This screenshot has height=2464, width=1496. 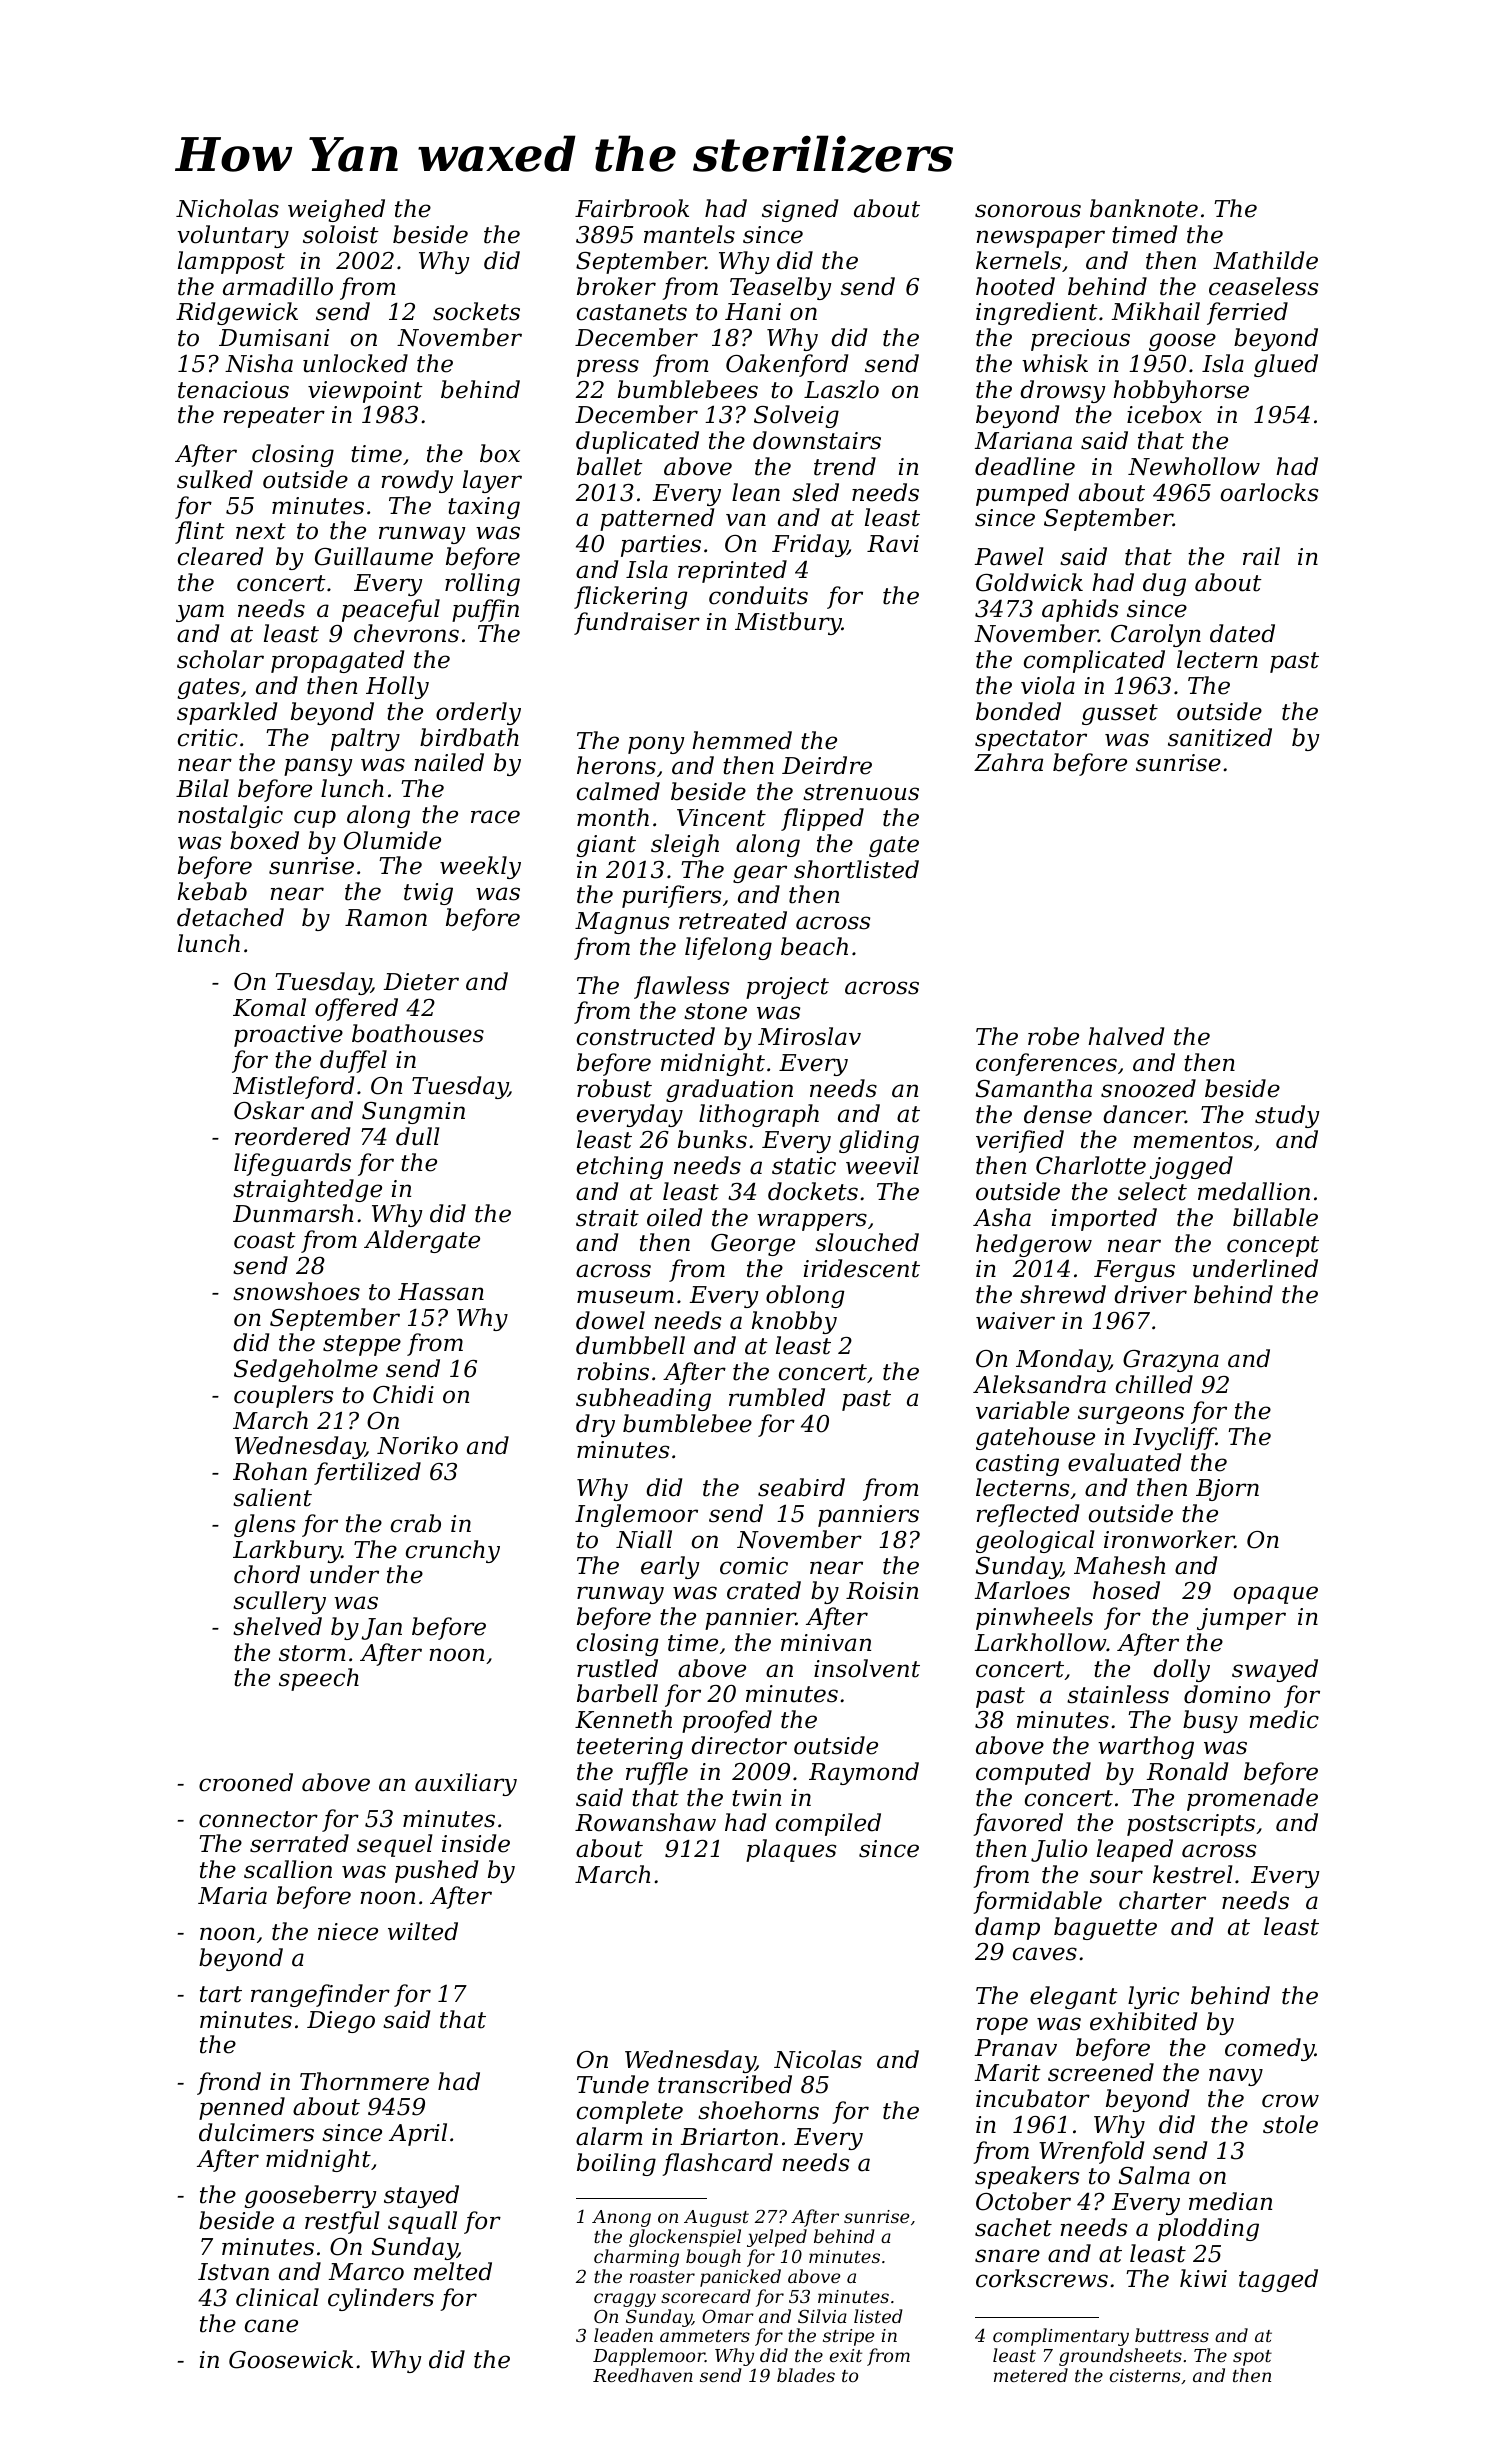 What do you see at coordinates (1265, 260) in the screenshot?
I see `Mathilde` at bounding box center [1265, 260].
